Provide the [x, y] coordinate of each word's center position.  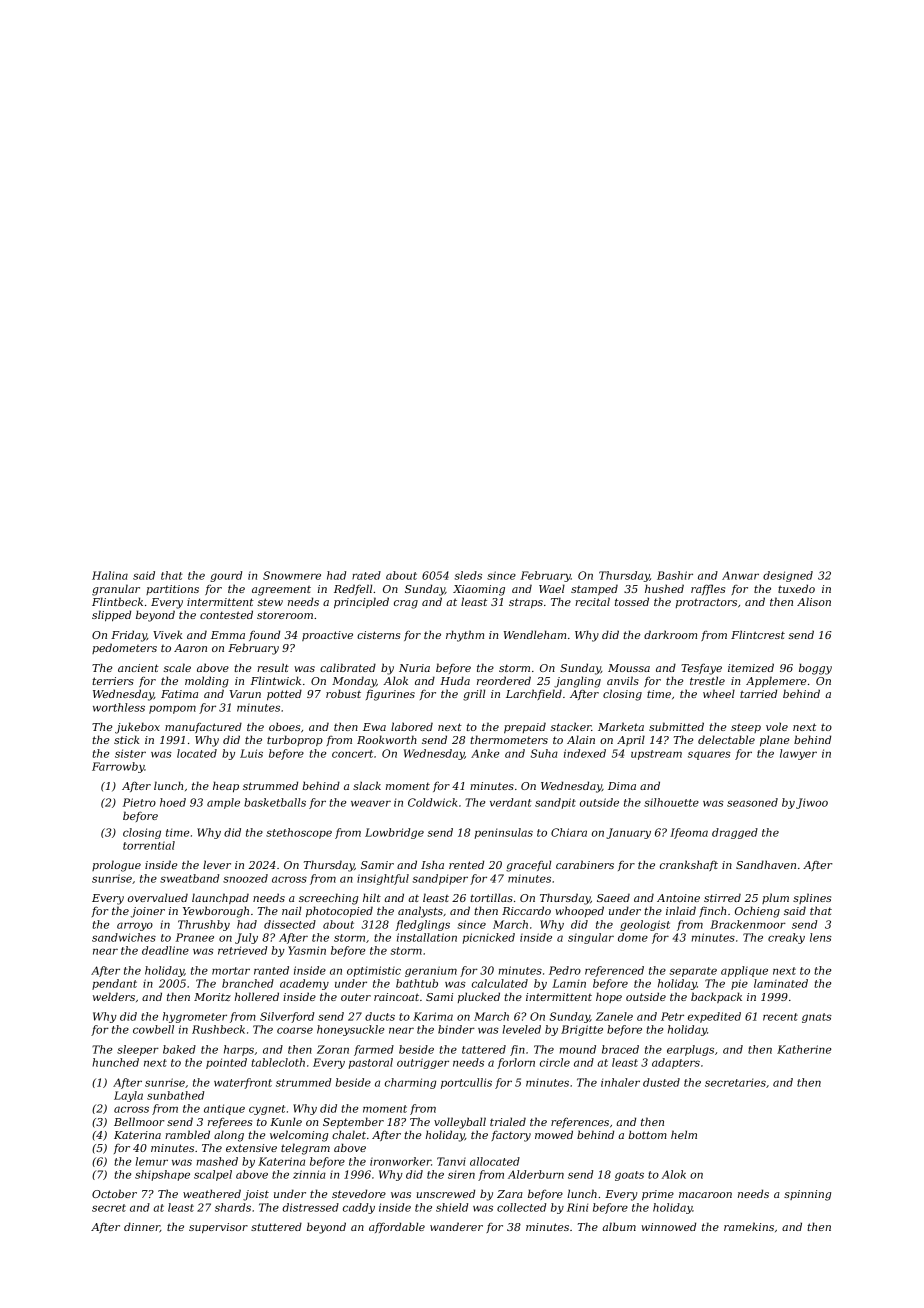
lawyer [798, 754]
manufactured [203, 727]
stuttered [276, 1226]
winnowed [668, 1226]
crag [406, 604]
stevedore [359, 1193]
